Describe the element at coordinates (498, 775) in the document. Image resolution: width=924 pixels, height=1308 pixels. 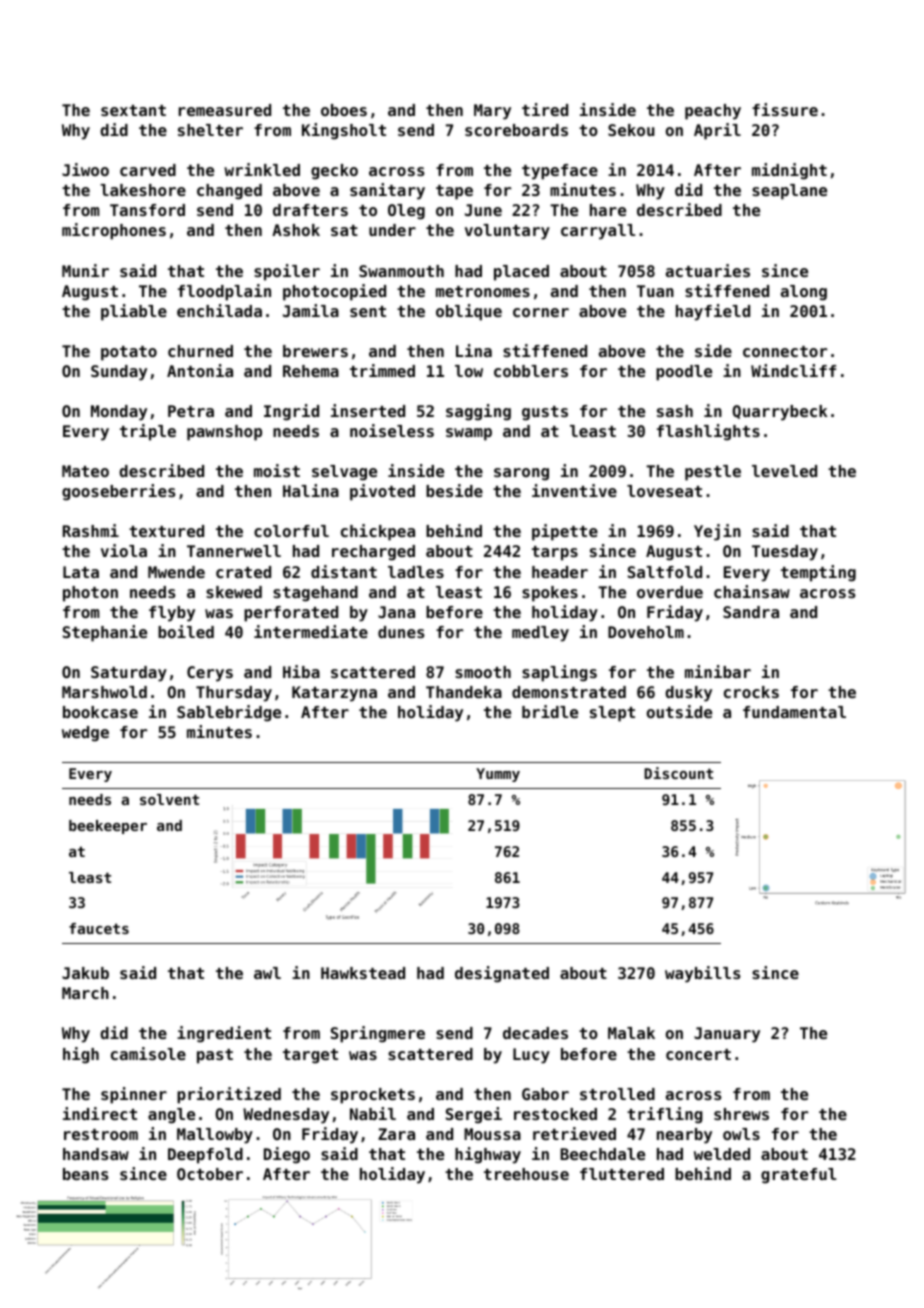
I see `Yummy` at that location.
